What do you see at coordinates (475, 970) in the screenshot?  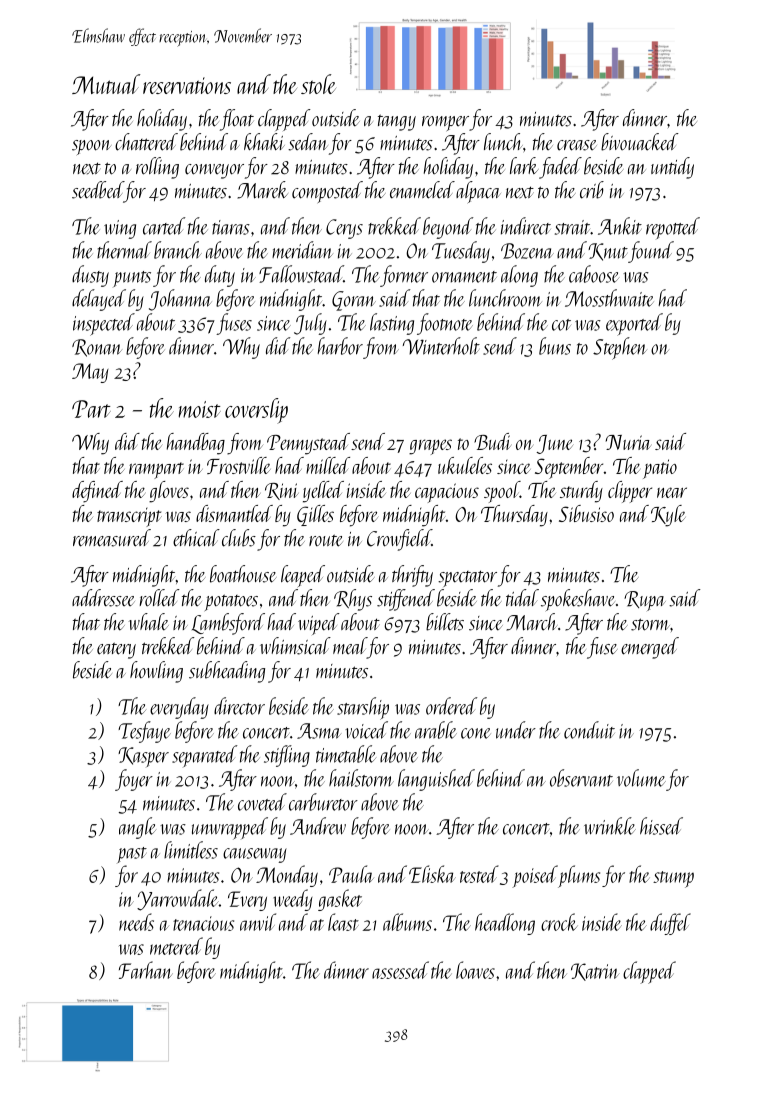 I see `loaves` at bounding box center [475, 970].
